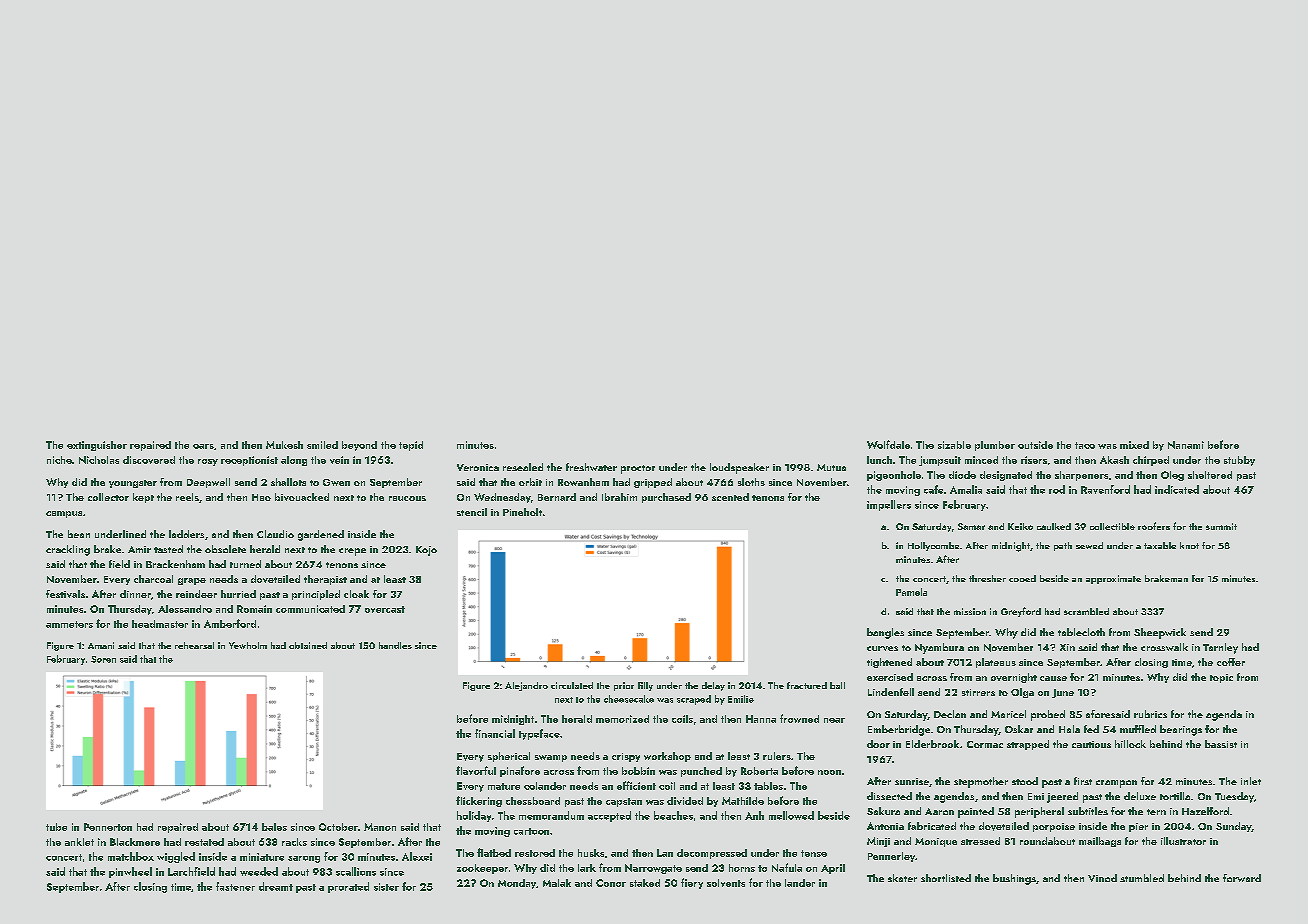 The image size is (1308, 924). What do you see at coordinates (791, 815) in the image?
I see `mellowed` at bounding box center [791, 815].
